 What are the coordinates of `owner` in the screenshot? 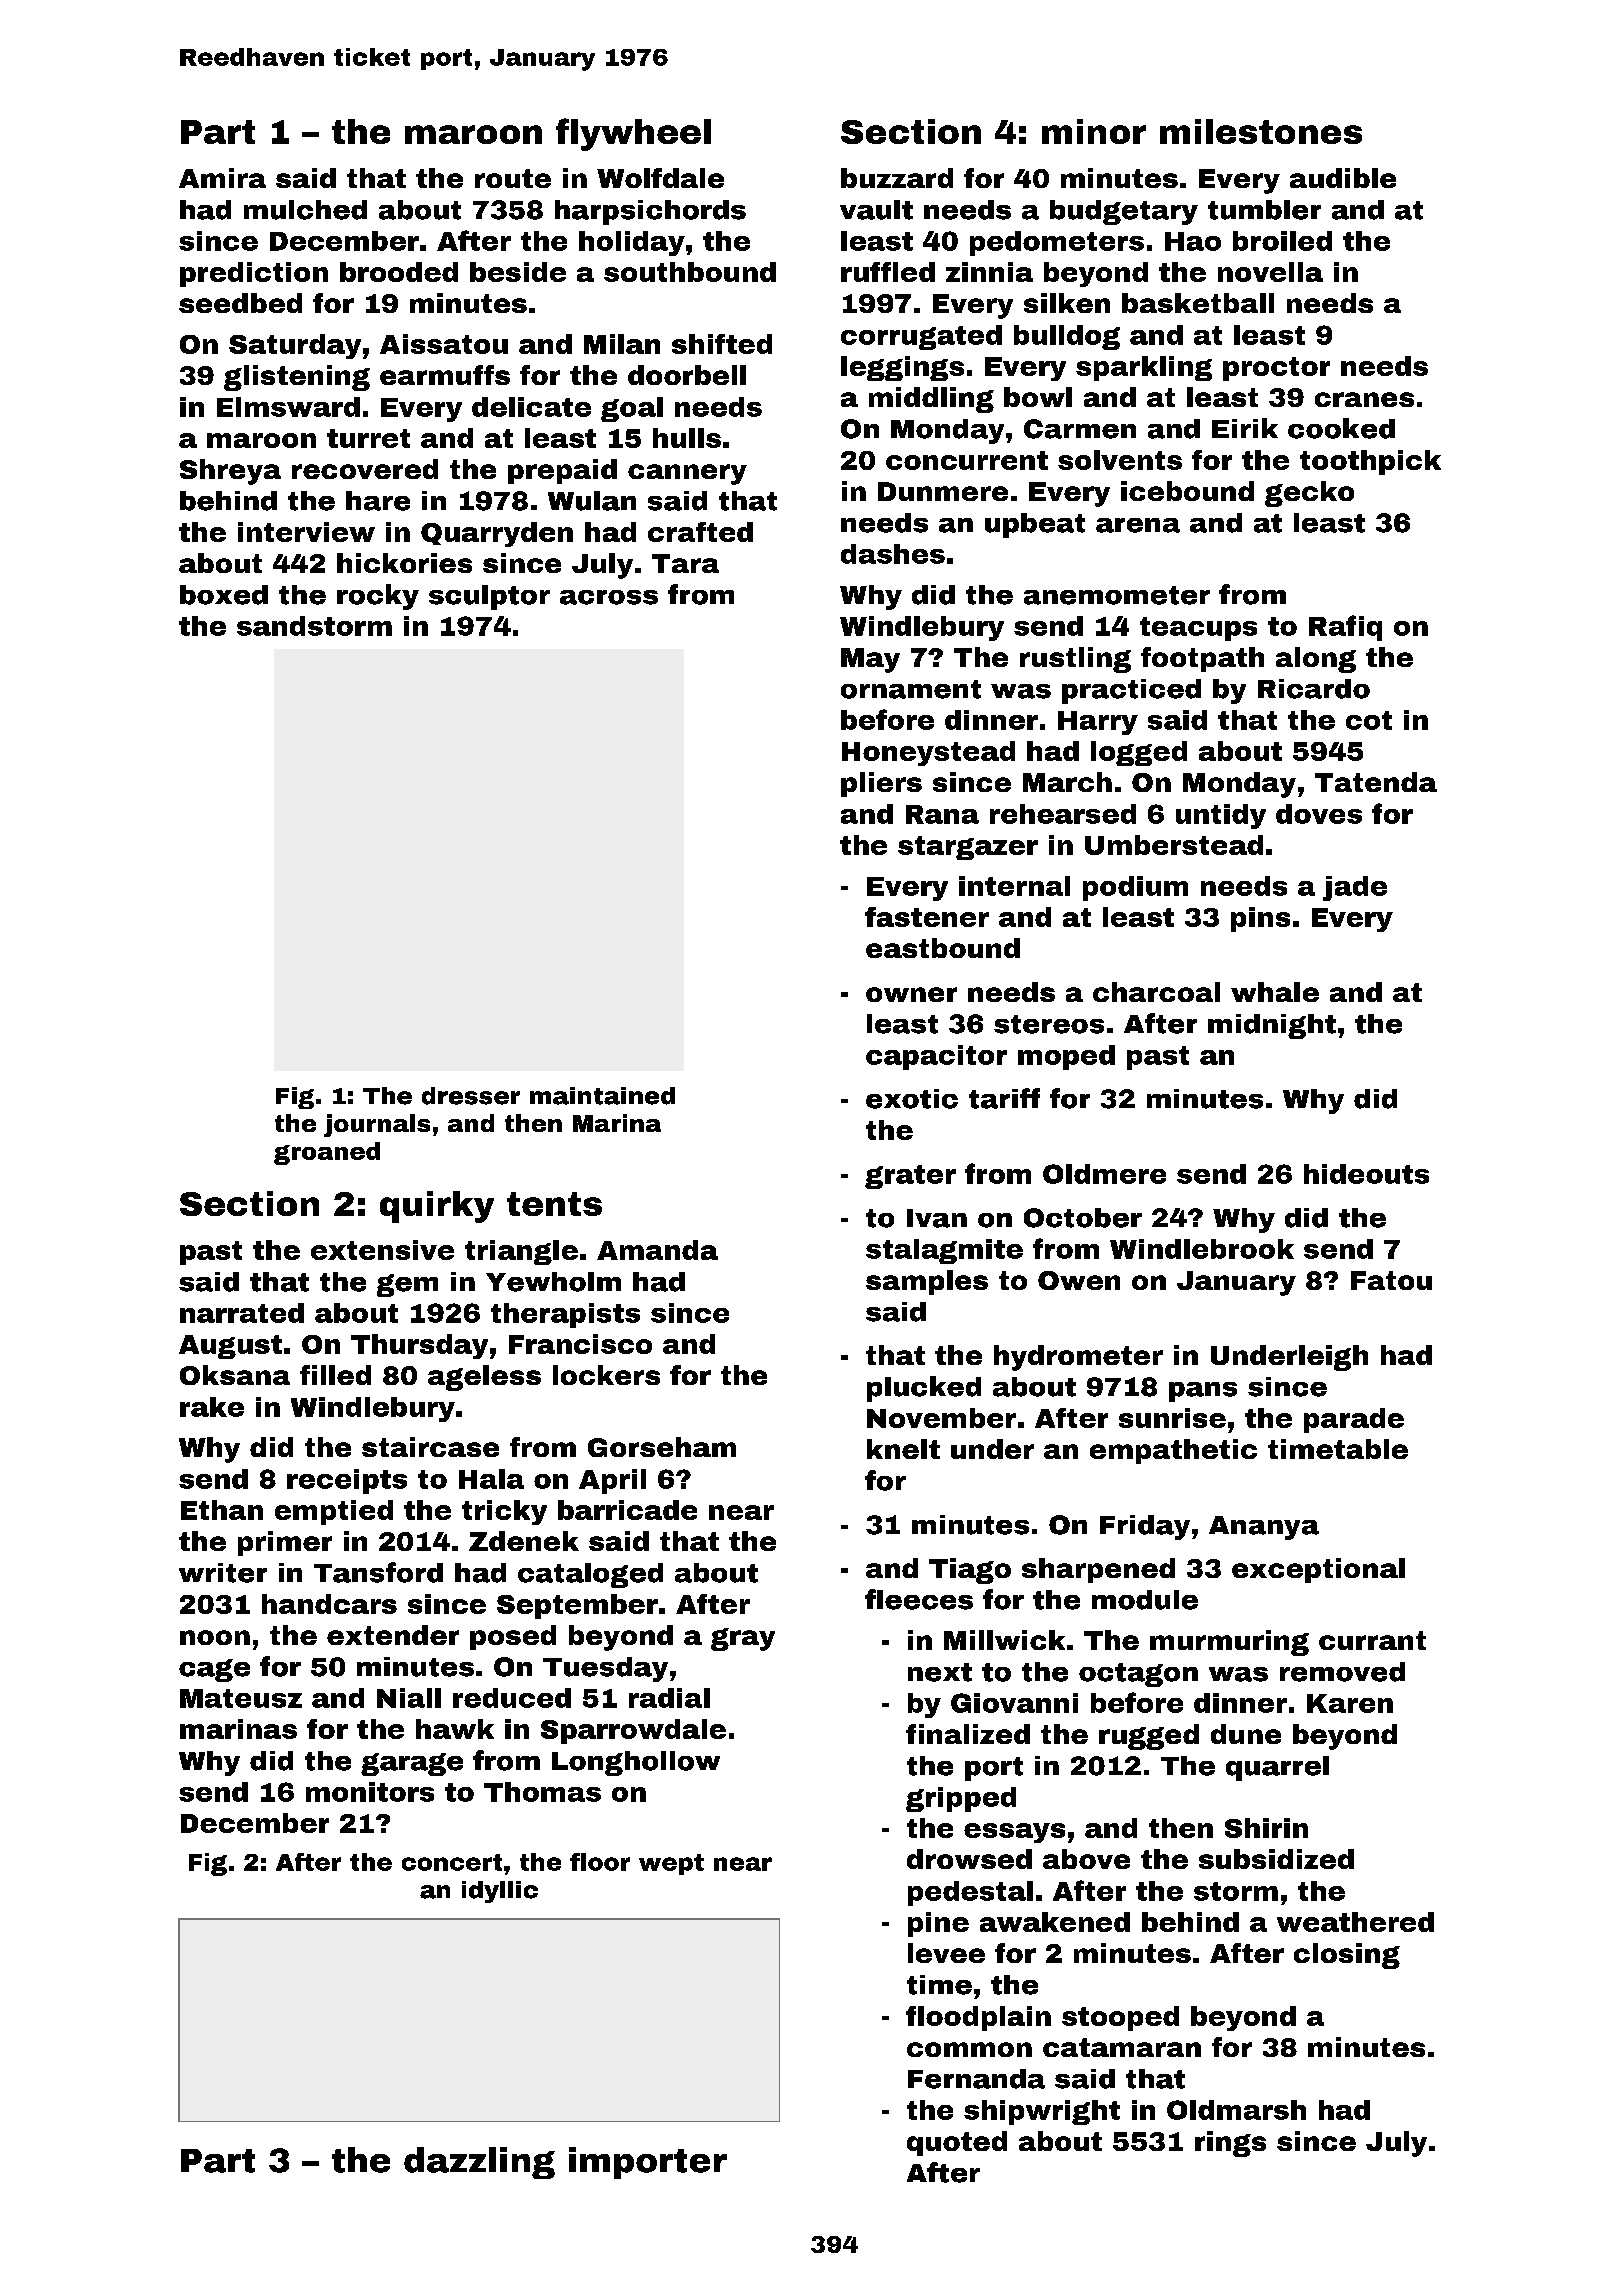 It's located at (911, 994).
